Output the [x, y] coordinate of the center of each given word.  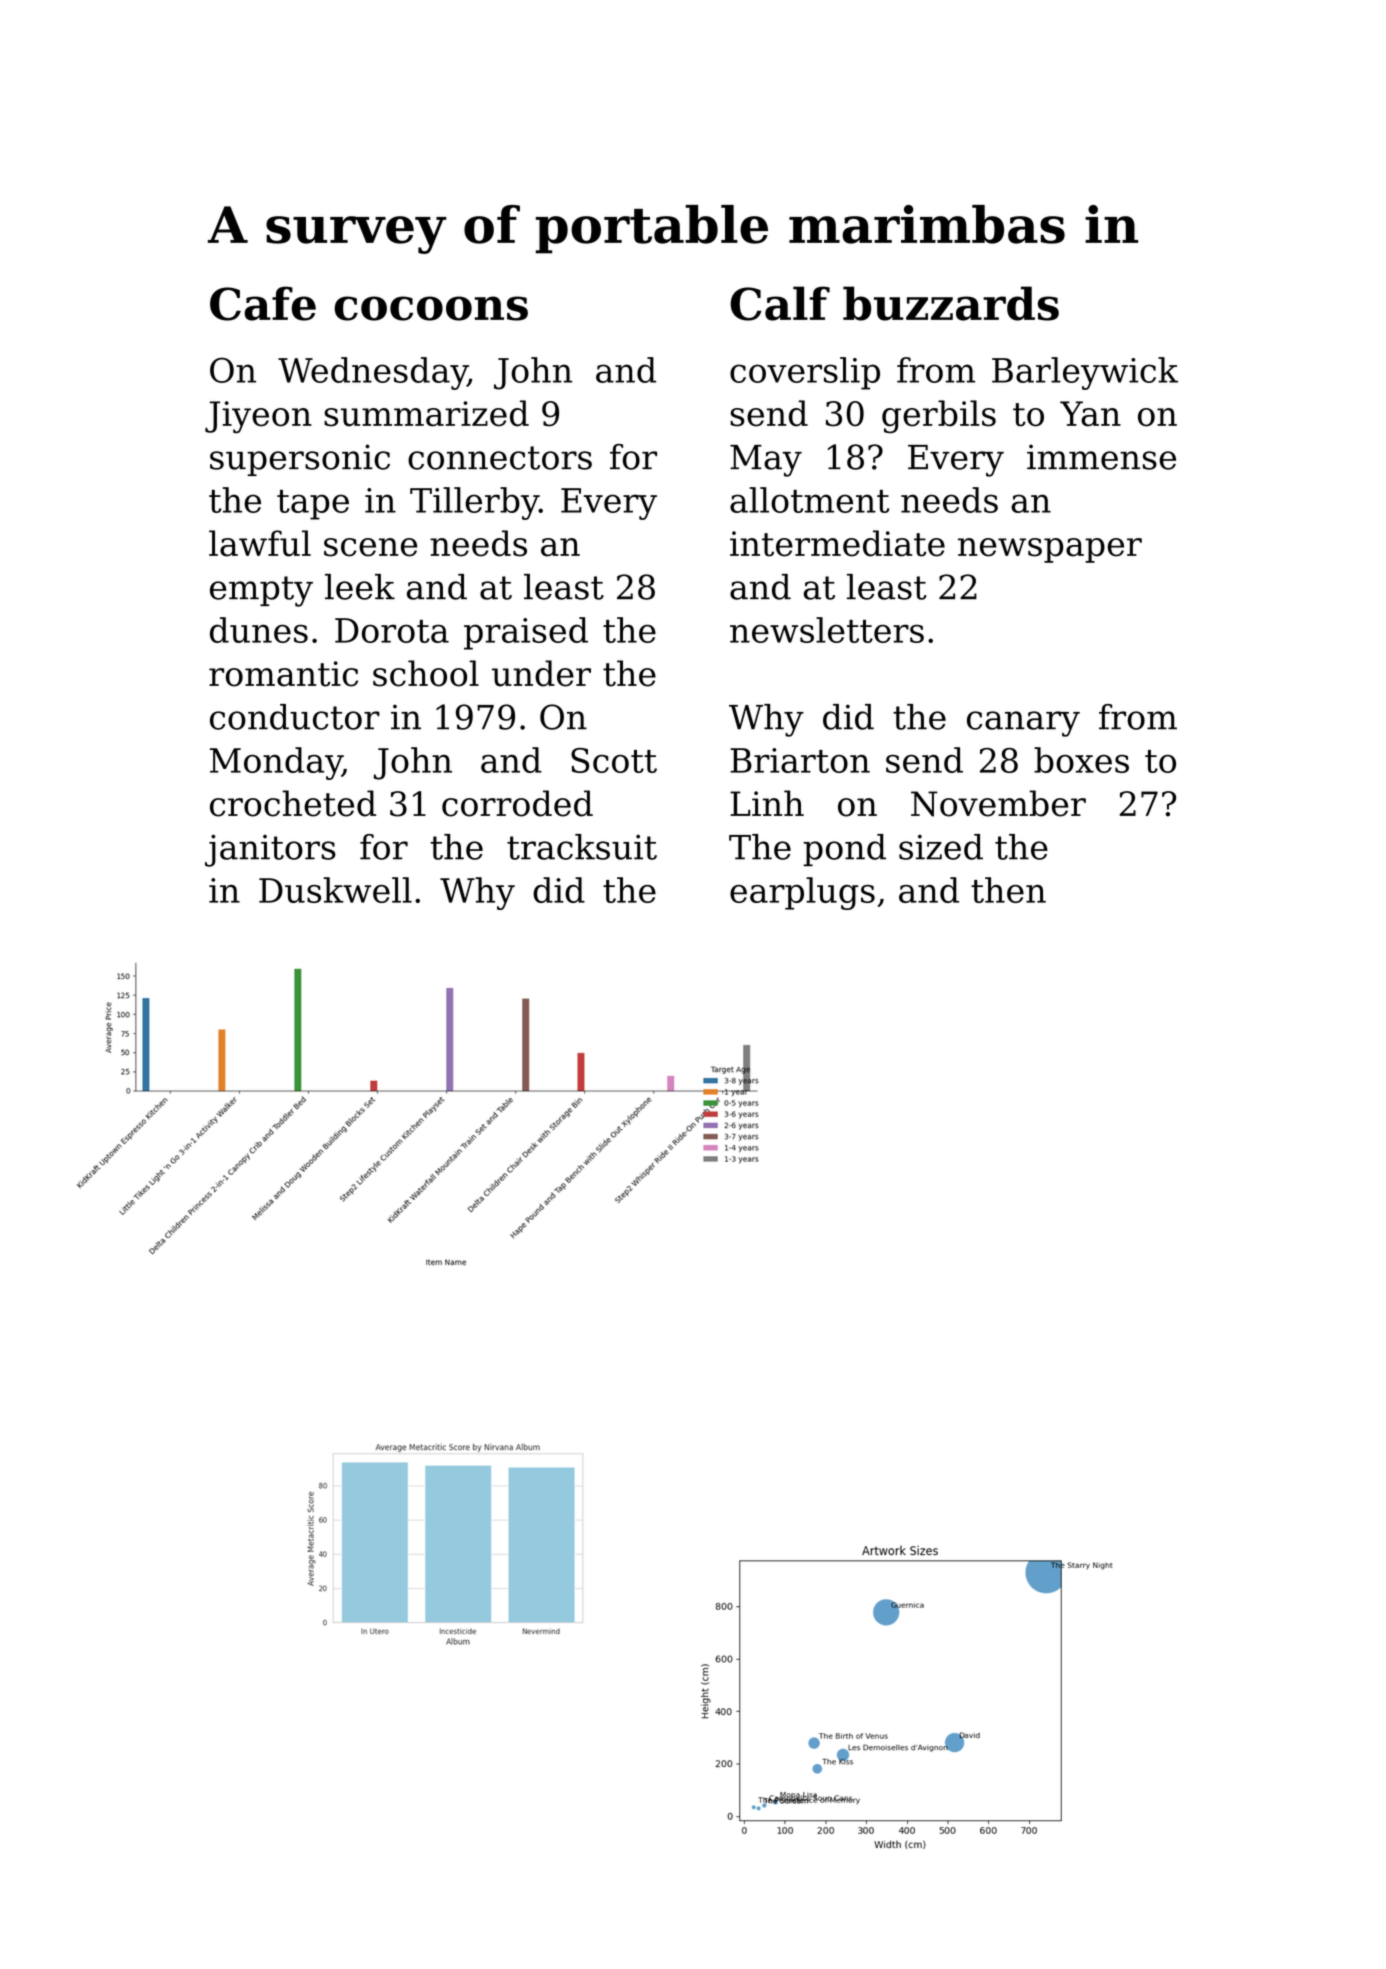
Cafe [263, 303]
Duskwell [335, 890]
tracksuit [582, 847]
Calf [780, 303]
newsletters [827, 630]
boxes [1081, 760]
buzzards [951, 303]
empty [261, 591]
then [1008, 890]
